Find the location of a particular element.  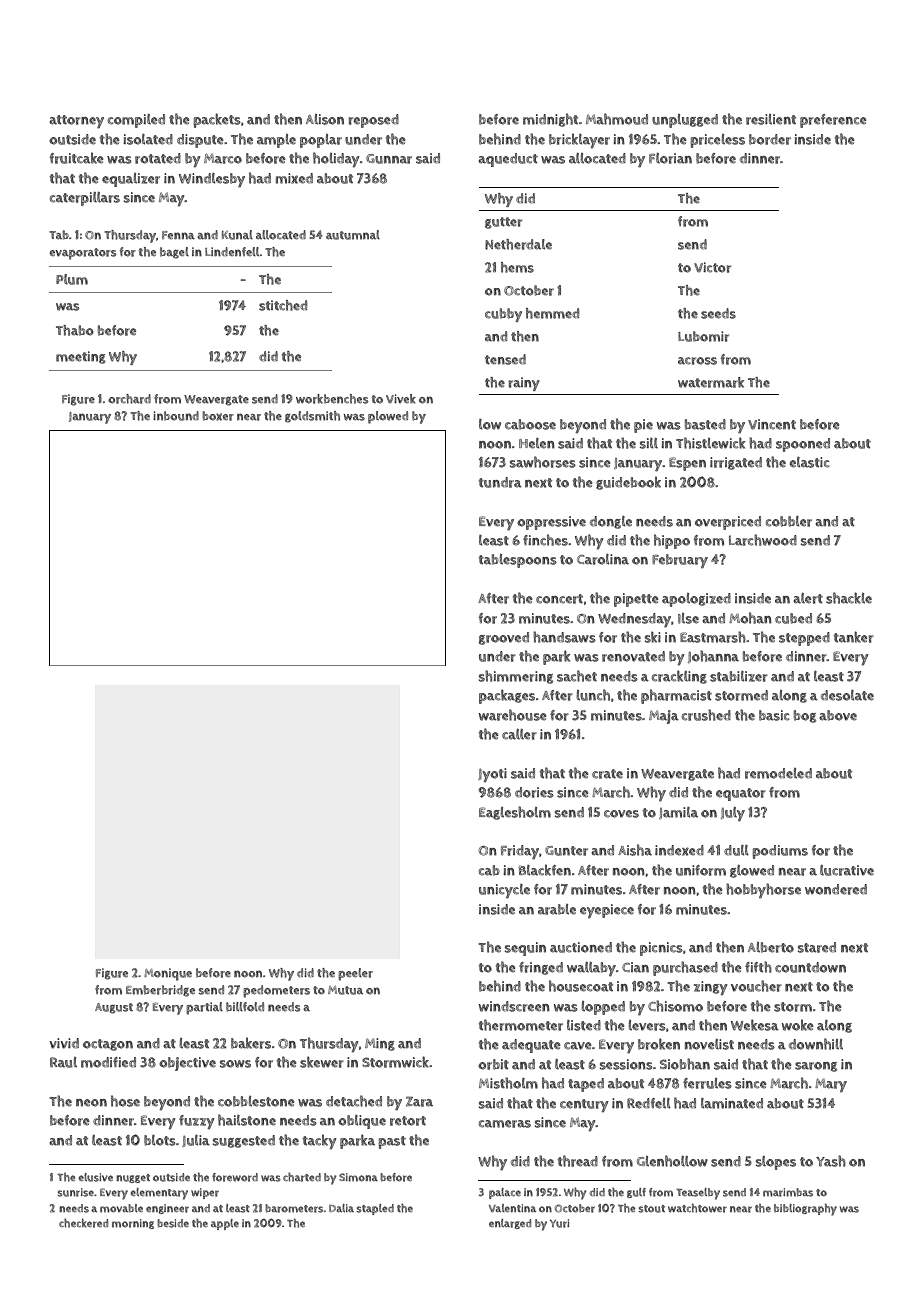

Jyoti is located at coordinates (492, 775).
